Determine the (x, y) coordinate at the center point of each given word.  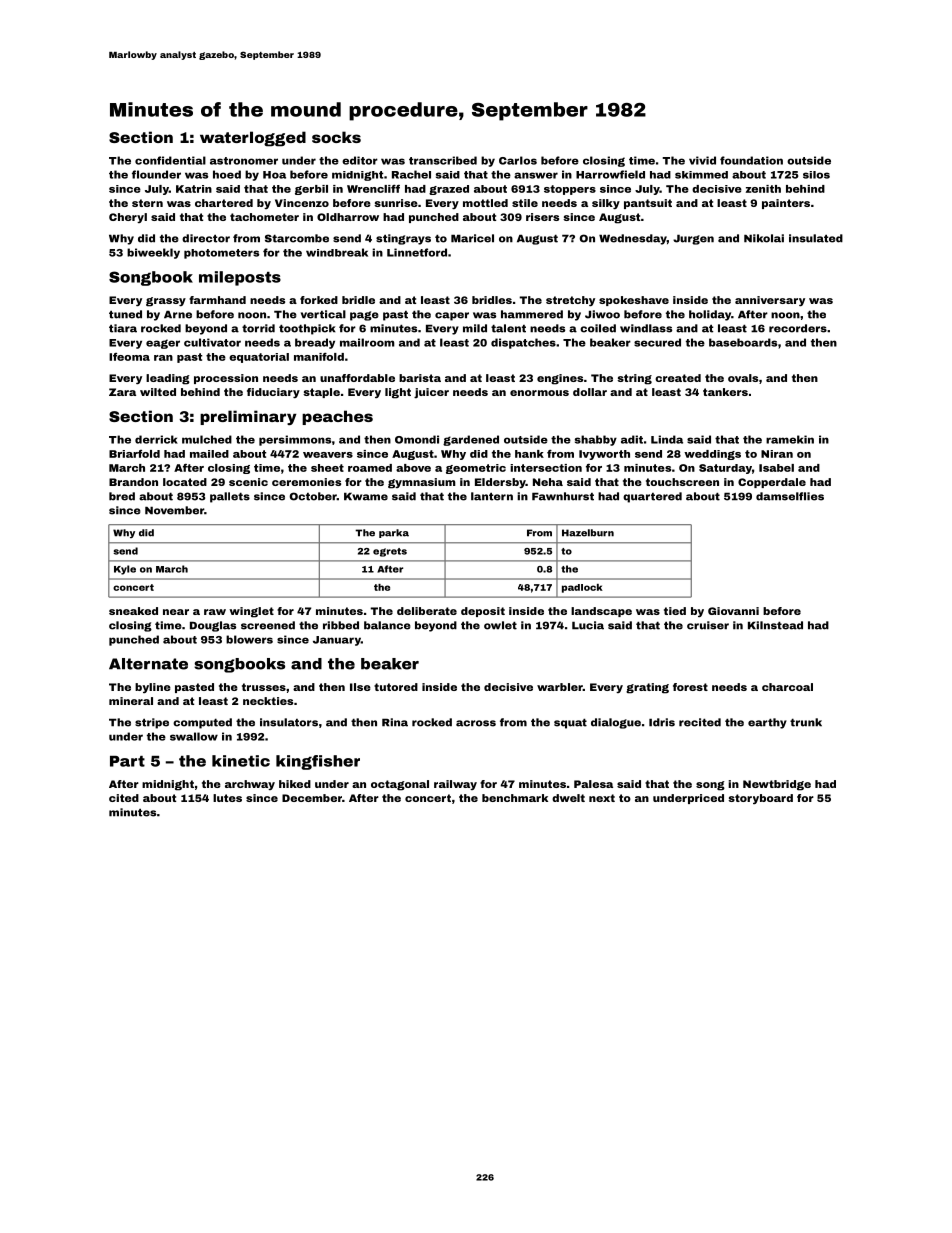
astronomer (244, 161)
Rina (395, 722)
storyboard (760, 799)
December (312, 798)
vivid (702, 160)
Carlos (518, 160)
